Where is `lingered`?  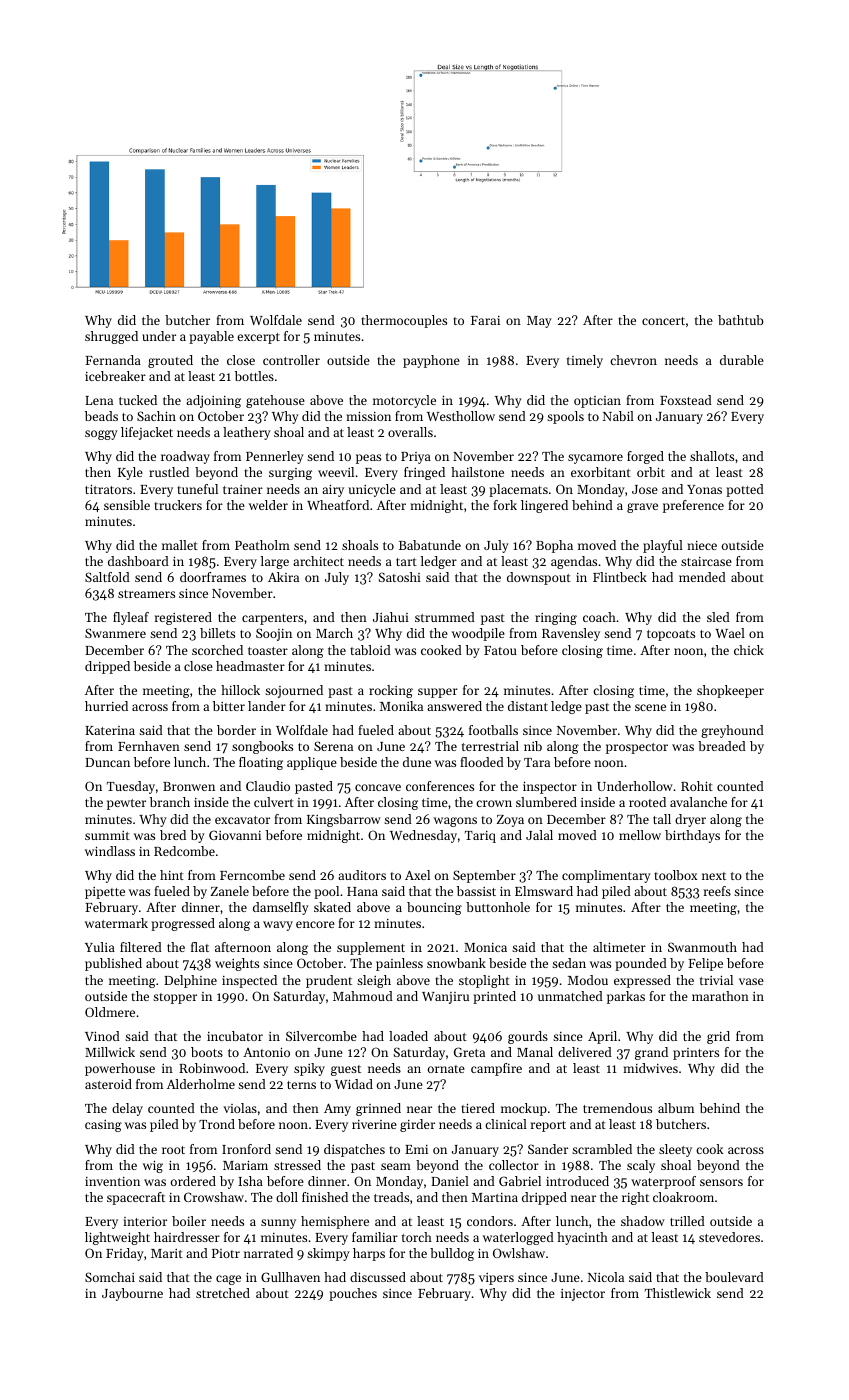 lingered is located at coordinates (544, 506).
